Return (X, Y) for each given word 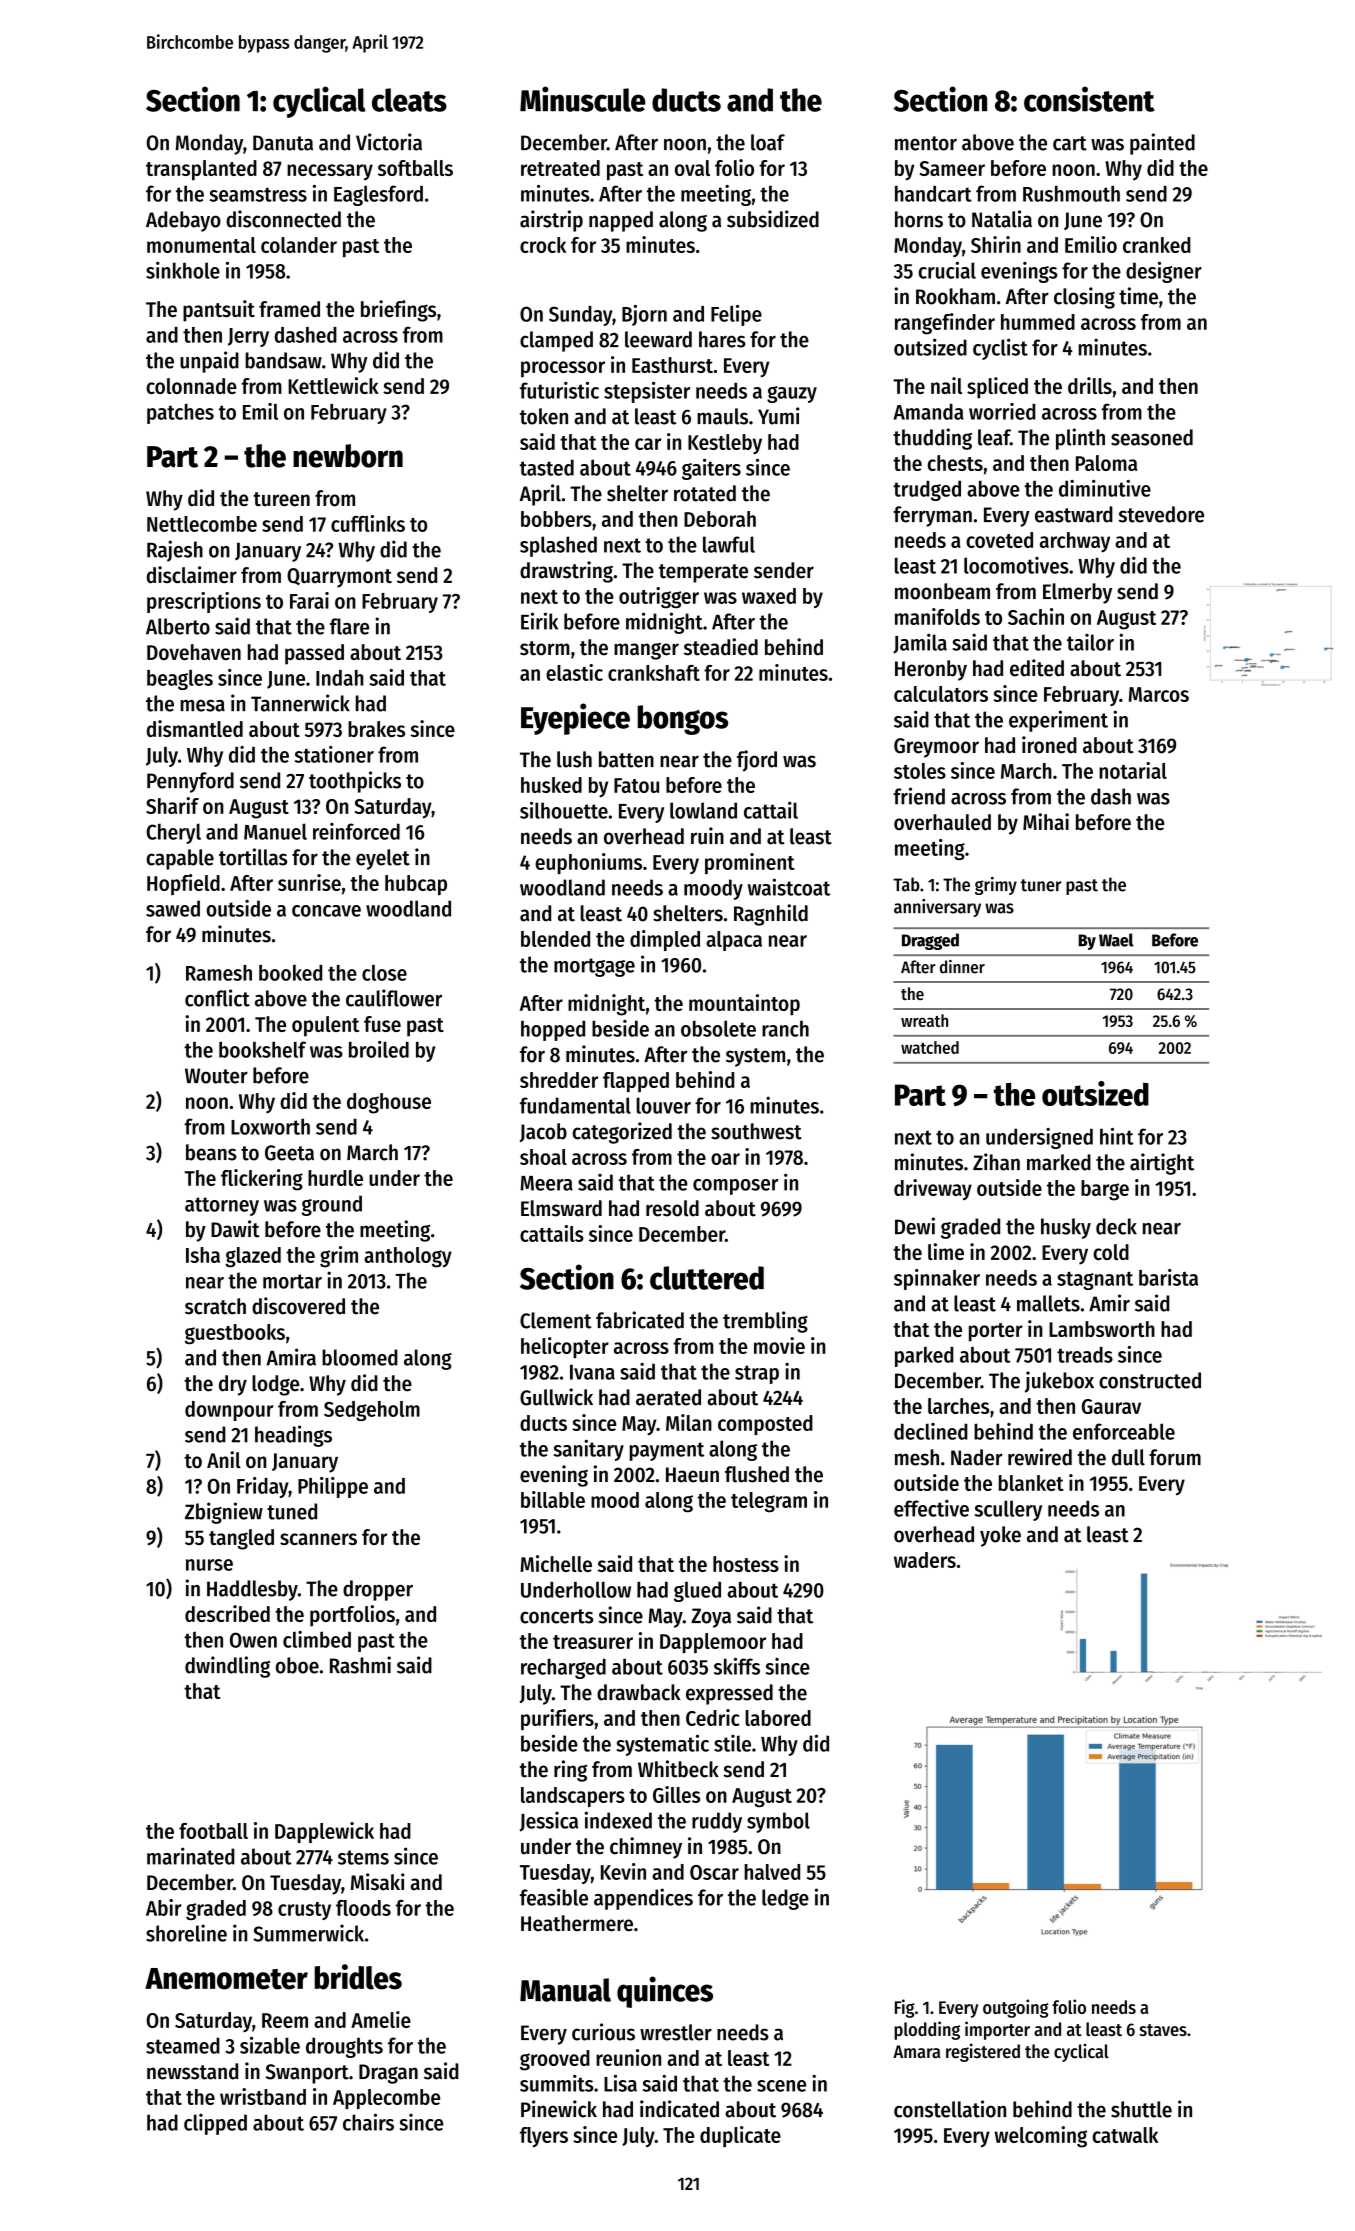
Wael (1116, 940)
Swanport (307, 2074)
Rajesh (175, 551)
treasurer (593, 1642)
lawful (729, 544)
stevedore (1161, 514)
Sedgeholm (372, 1411)
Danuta (283, 143)
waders (925, 1560)
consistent (1089, 99)
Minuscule (583, 99)
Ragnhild (771, 915)
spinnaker (937, 1279)
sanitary (588, 1450)
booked (290, 973)
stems (363, 1857)
